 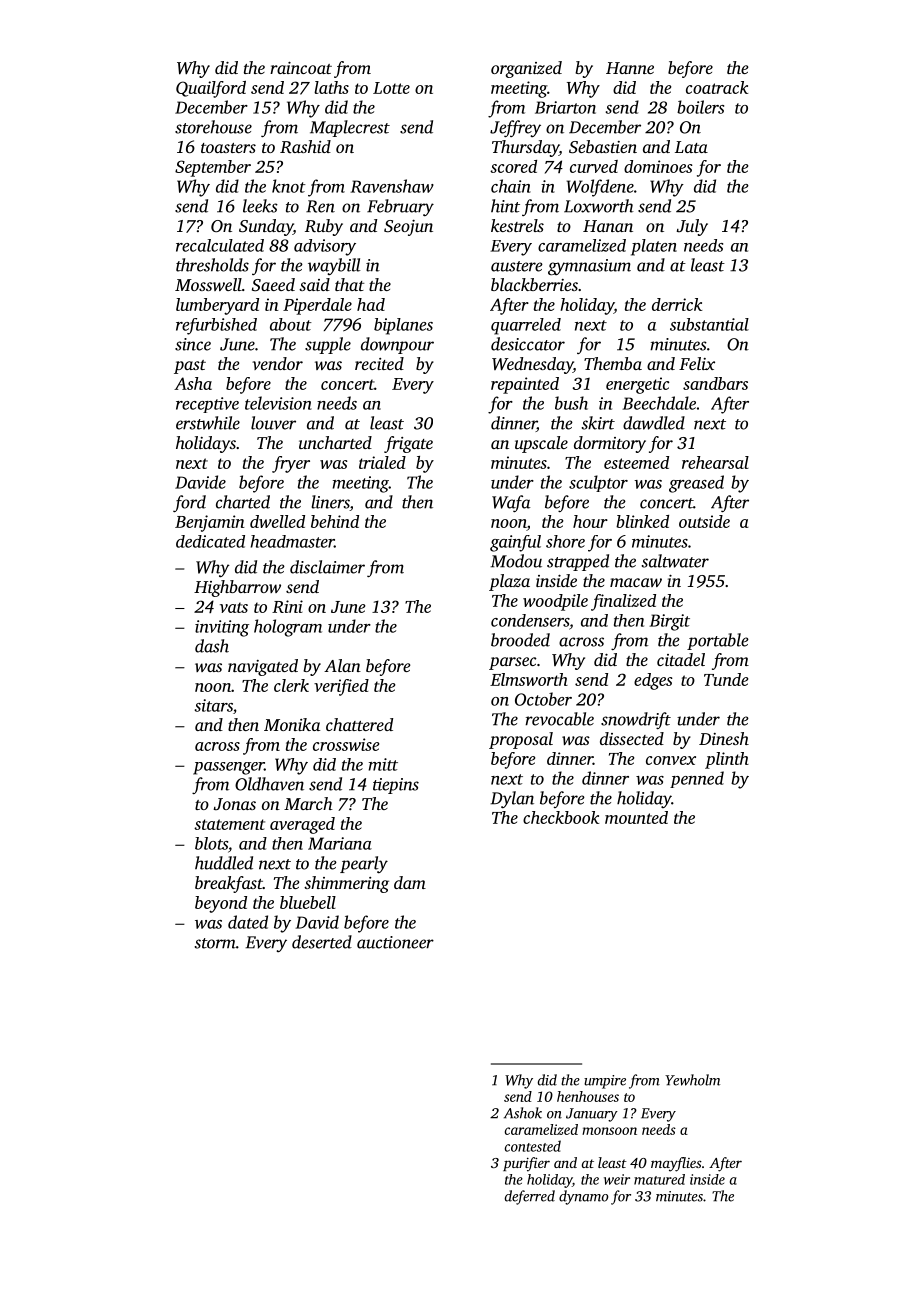 I want to click on Ashok, so click(x=523, y=1113).
